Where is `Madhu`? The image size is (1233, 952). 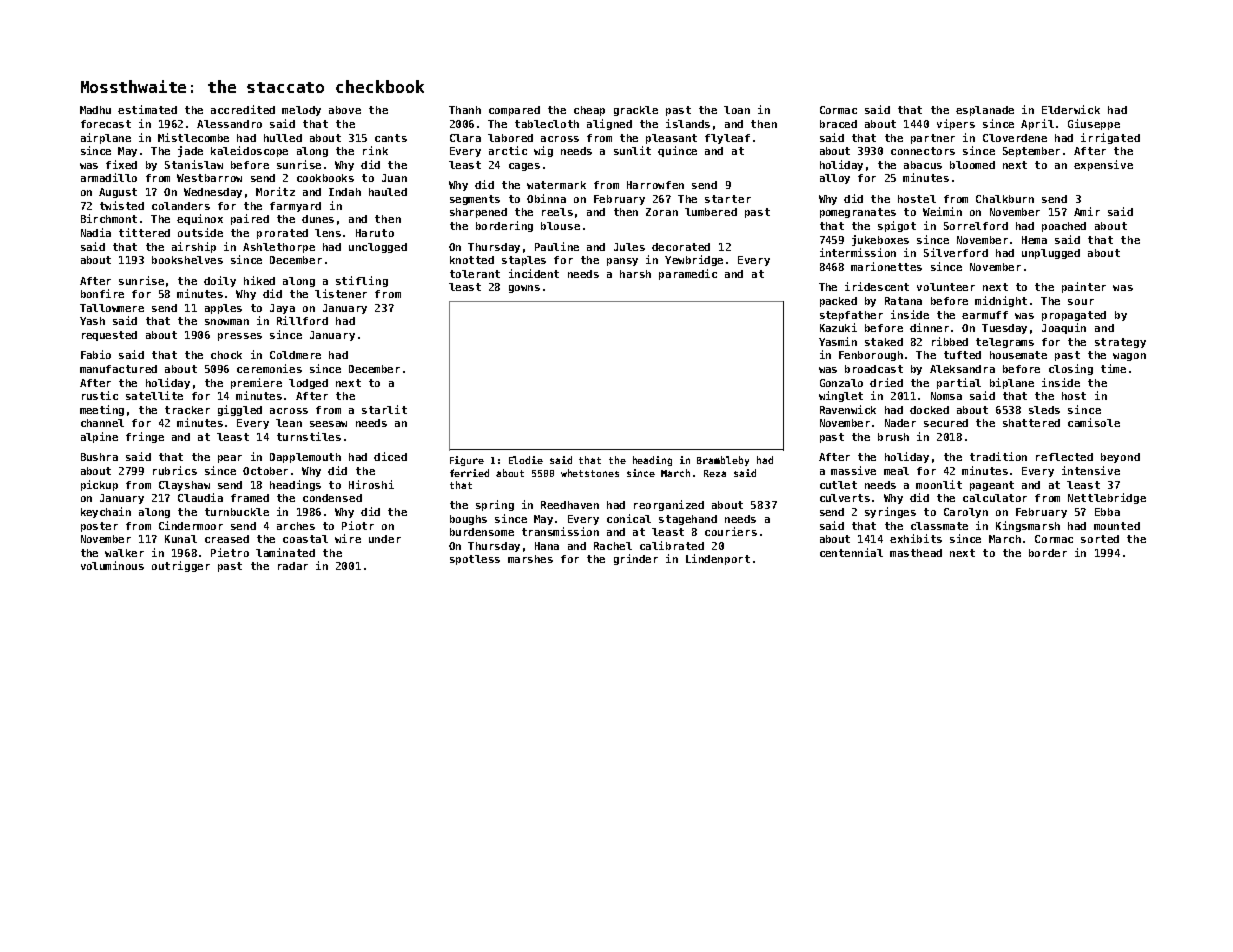
Madhu is located at coordinates (95, 110).
